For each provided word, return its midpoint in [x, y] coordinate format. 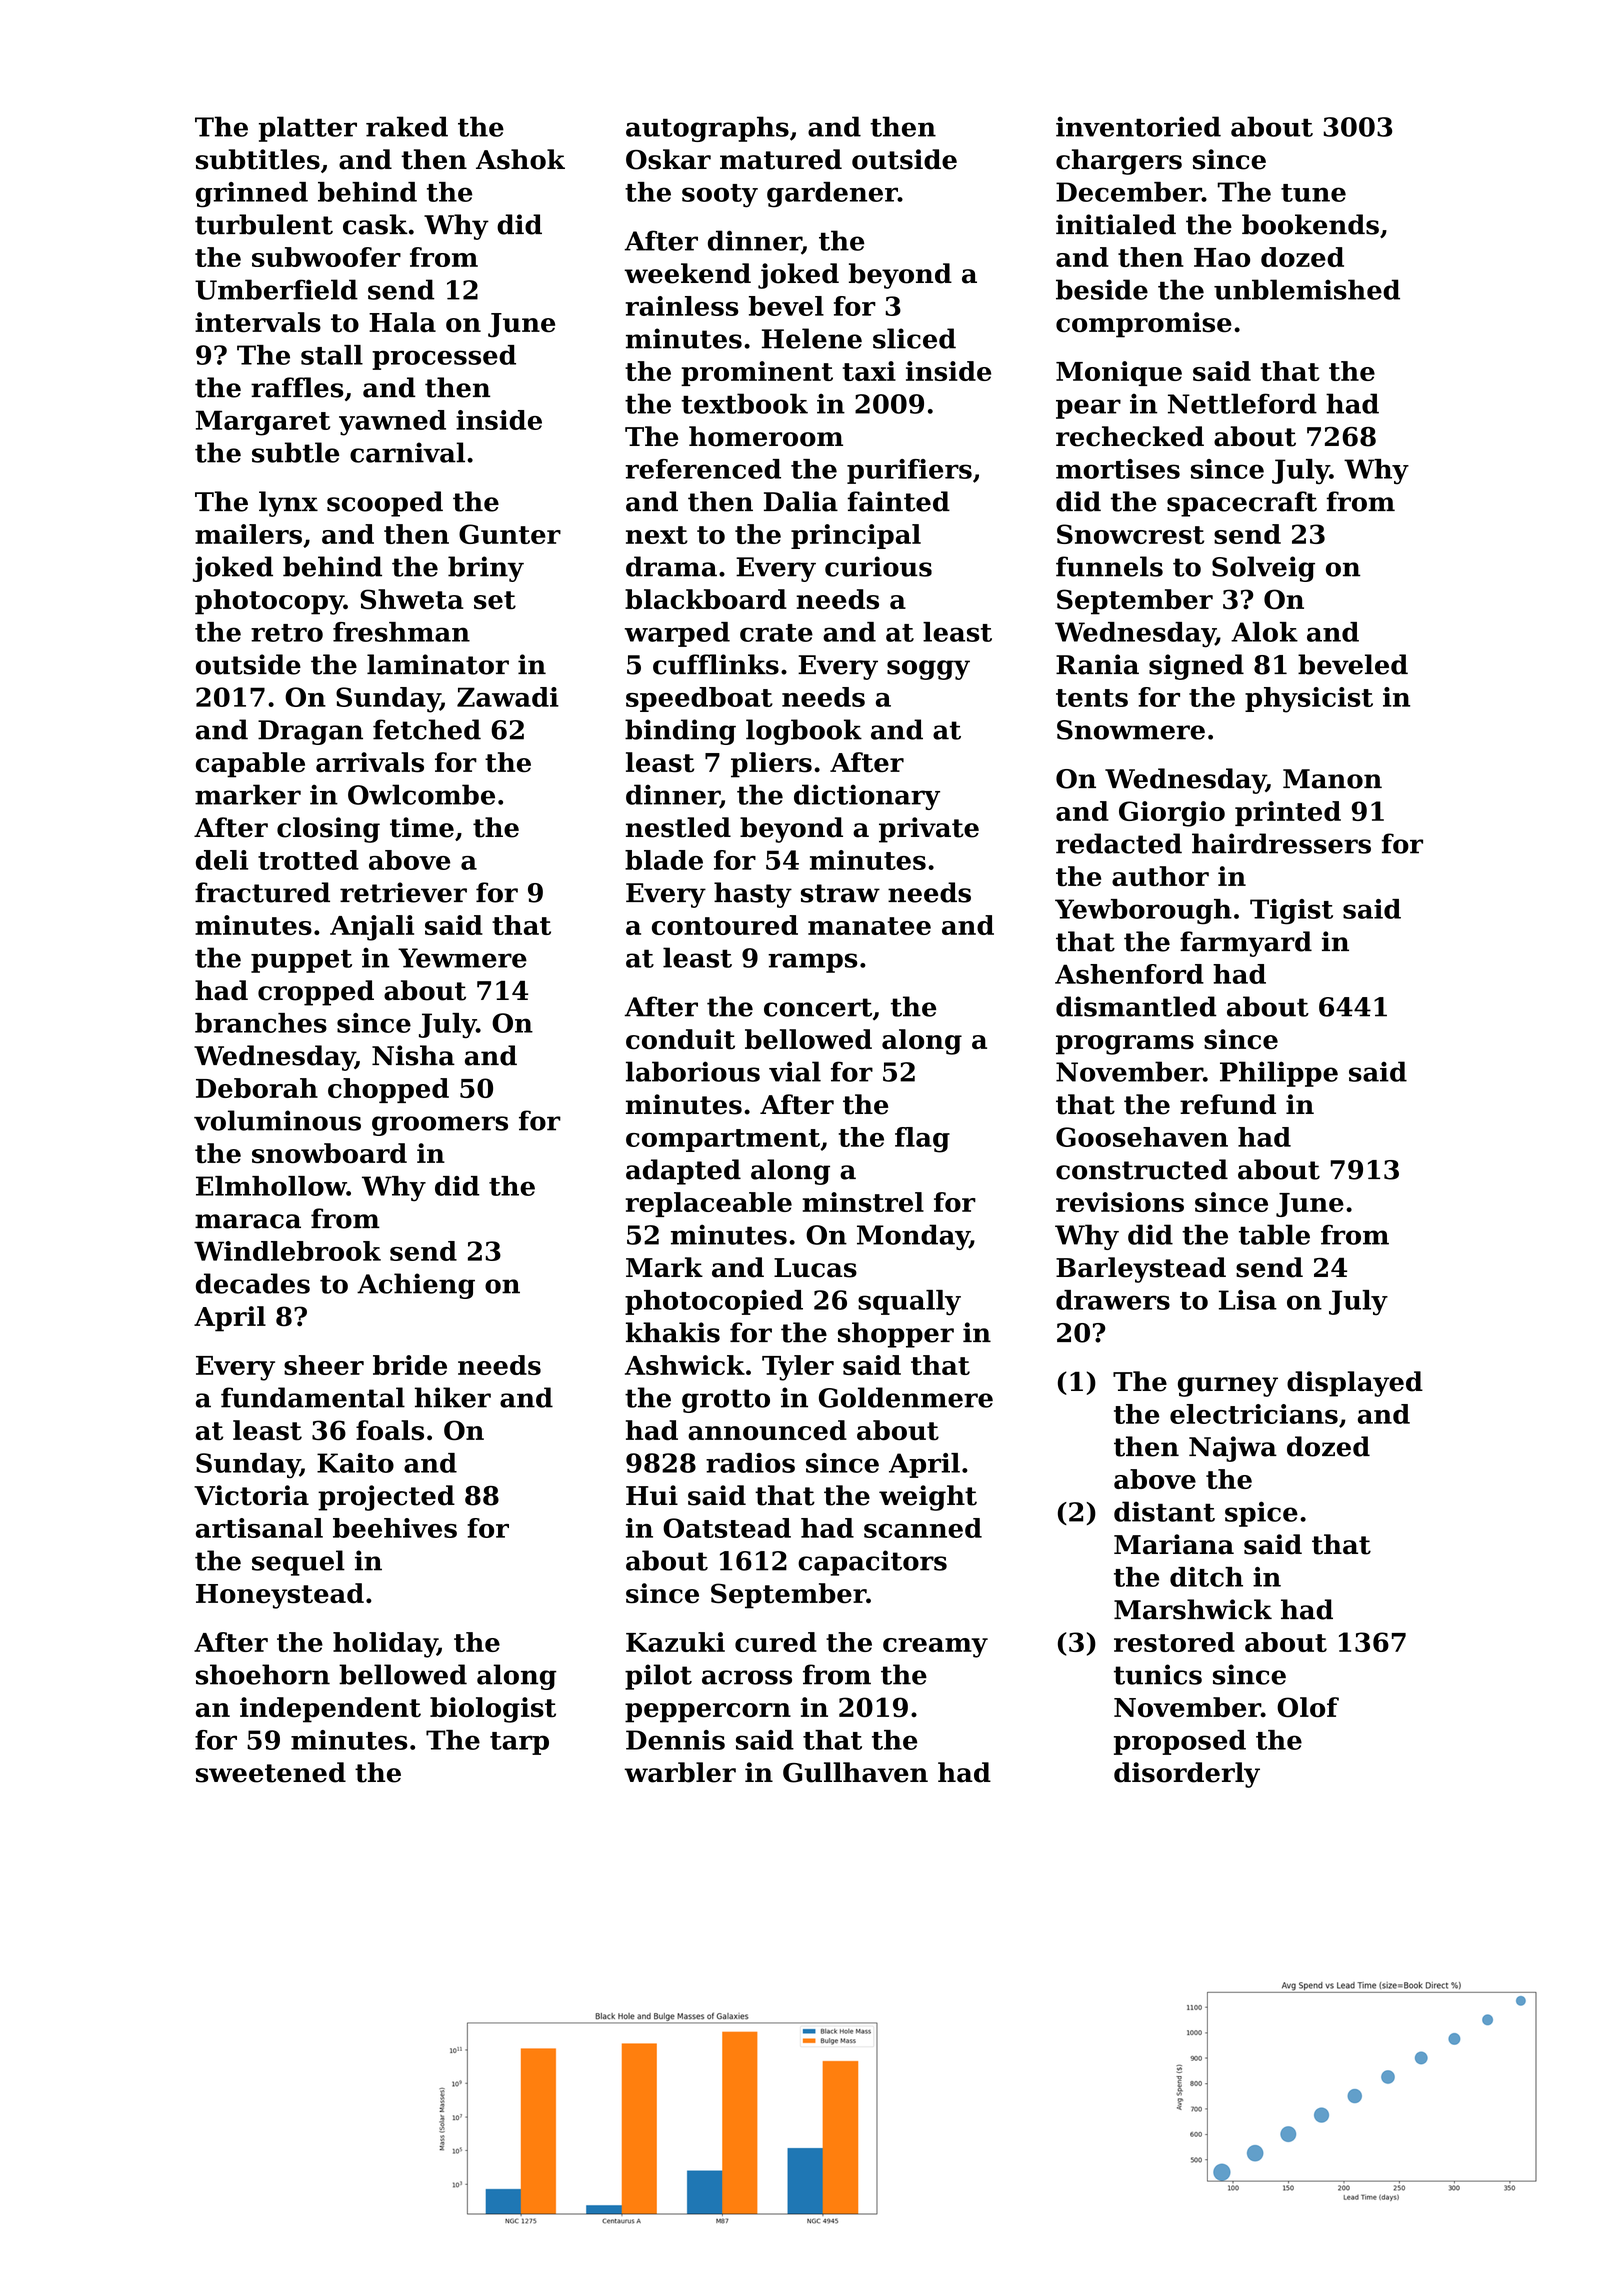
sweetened [271, 1772]
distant [1164, 1511]
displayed [1355, 1384]
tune [1313, 193]
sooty [720, 196]
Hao [1222, 257]
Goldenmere [906, 1397]
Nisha [413, 1055]
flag [922, 1140]
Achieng [416, 1286]
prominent [757, 373]
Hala [402, 322]
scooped [385, 504]
